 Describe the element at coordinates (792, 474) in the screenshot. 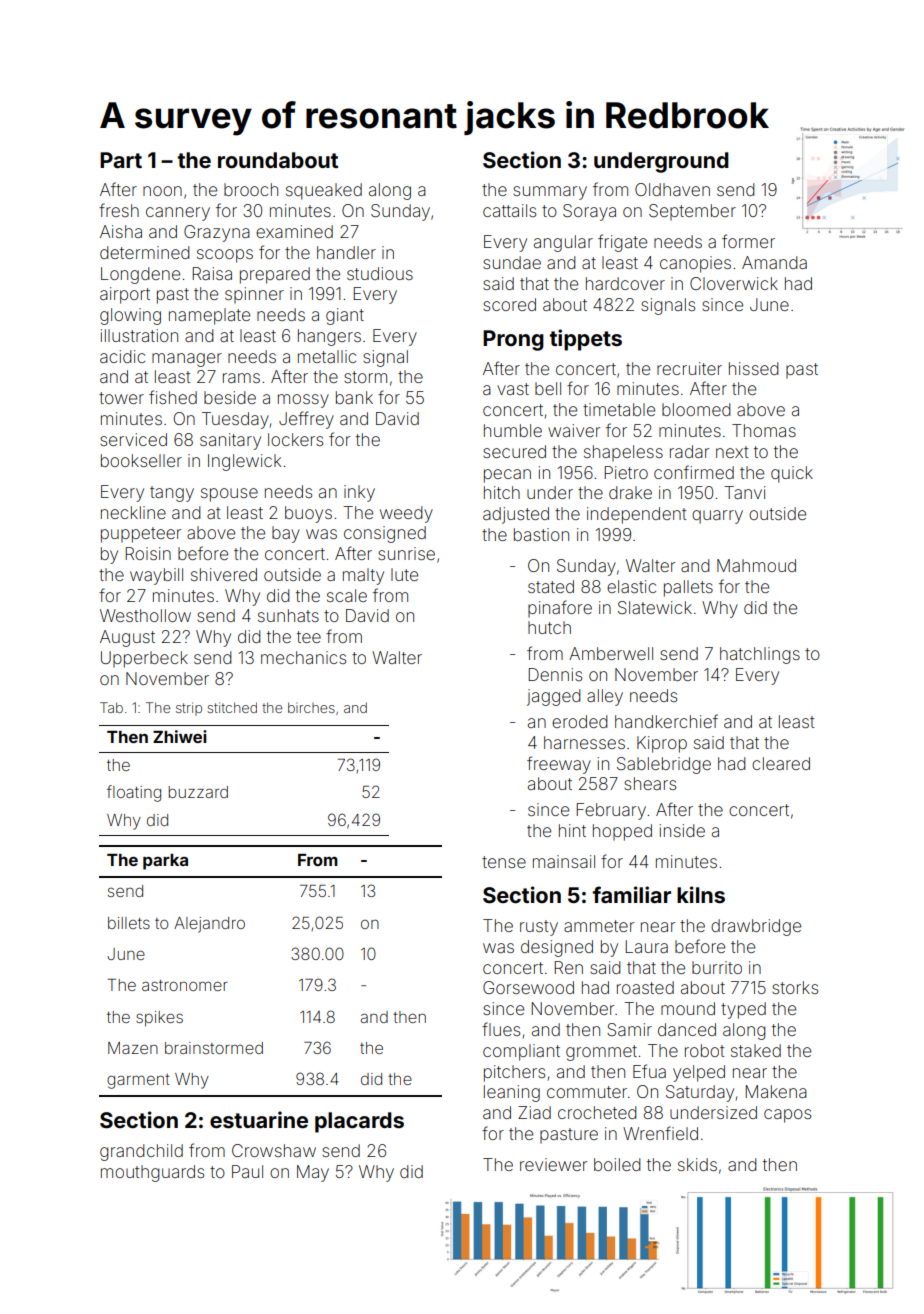

I see `quick` at that location.
